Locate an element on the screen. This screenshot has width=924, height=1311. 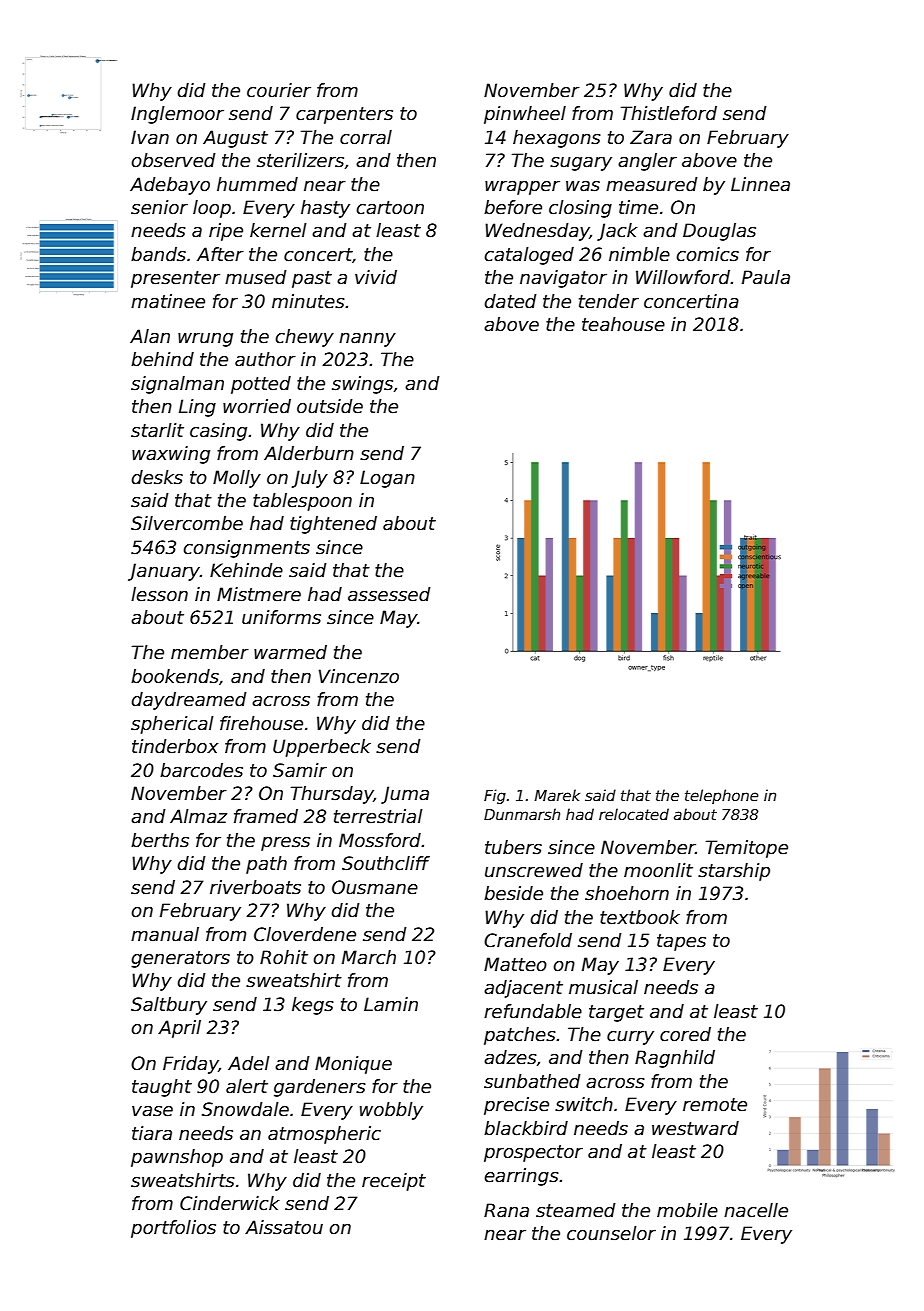
Logan is located at coordinates (387, 479).
